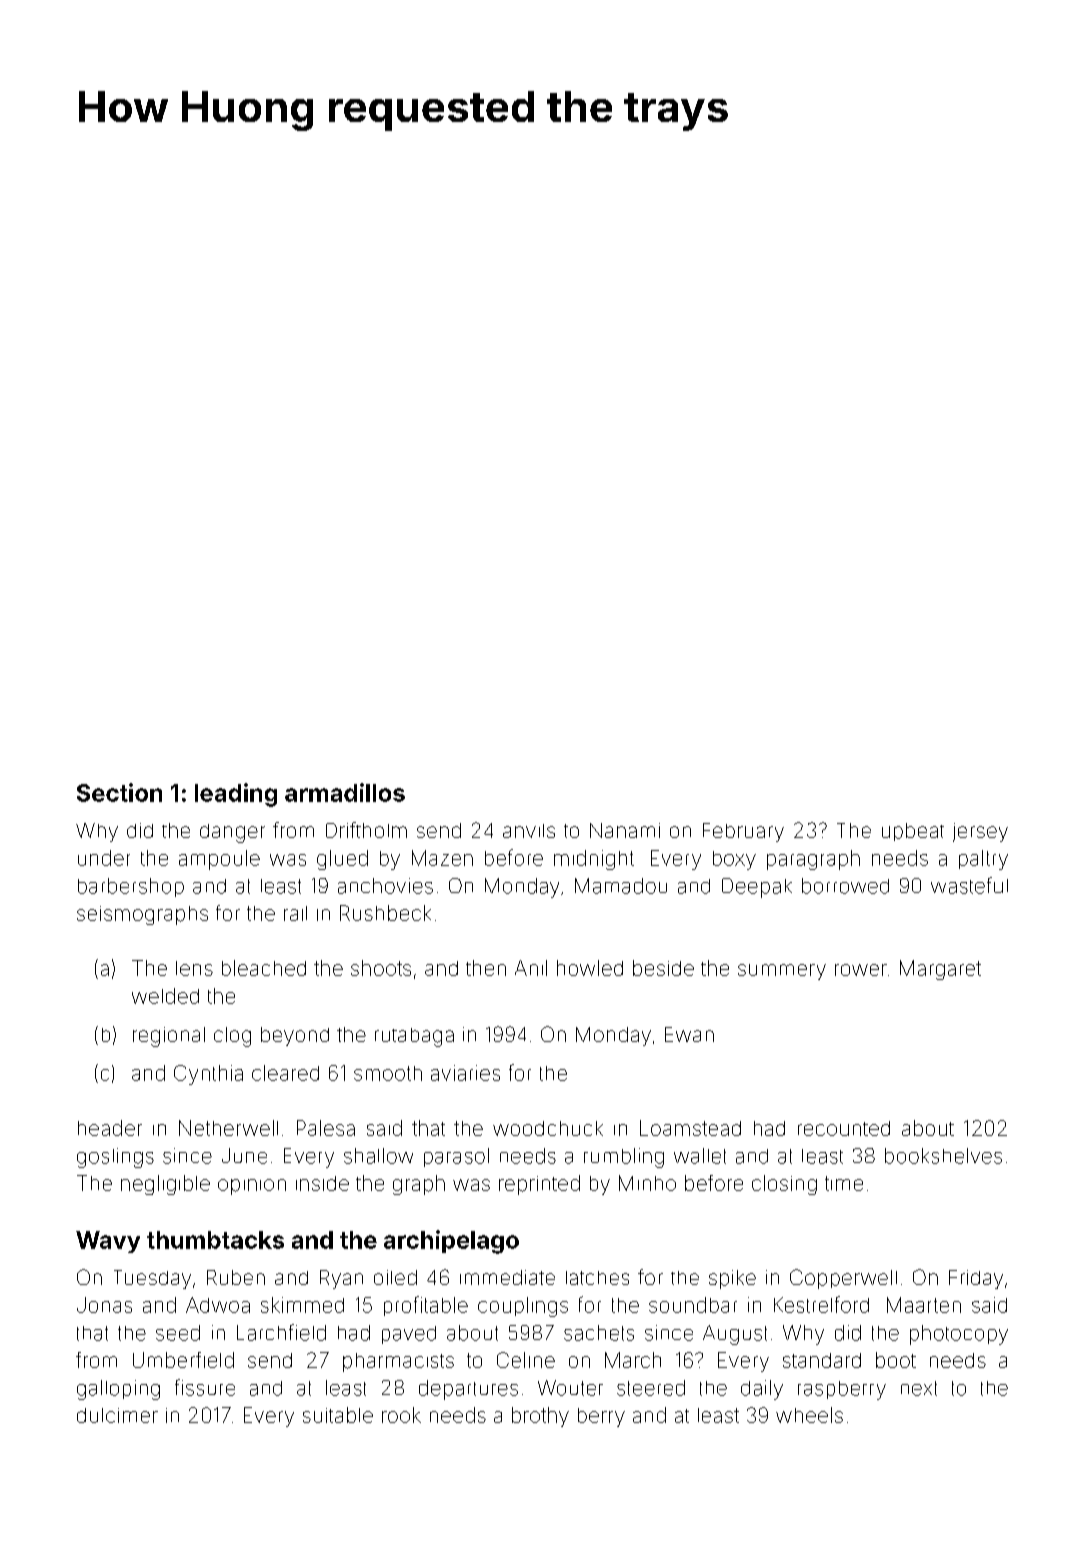  Describe the element at coordinates (110, 1128) in the screenshot. I see `header` at that location.
